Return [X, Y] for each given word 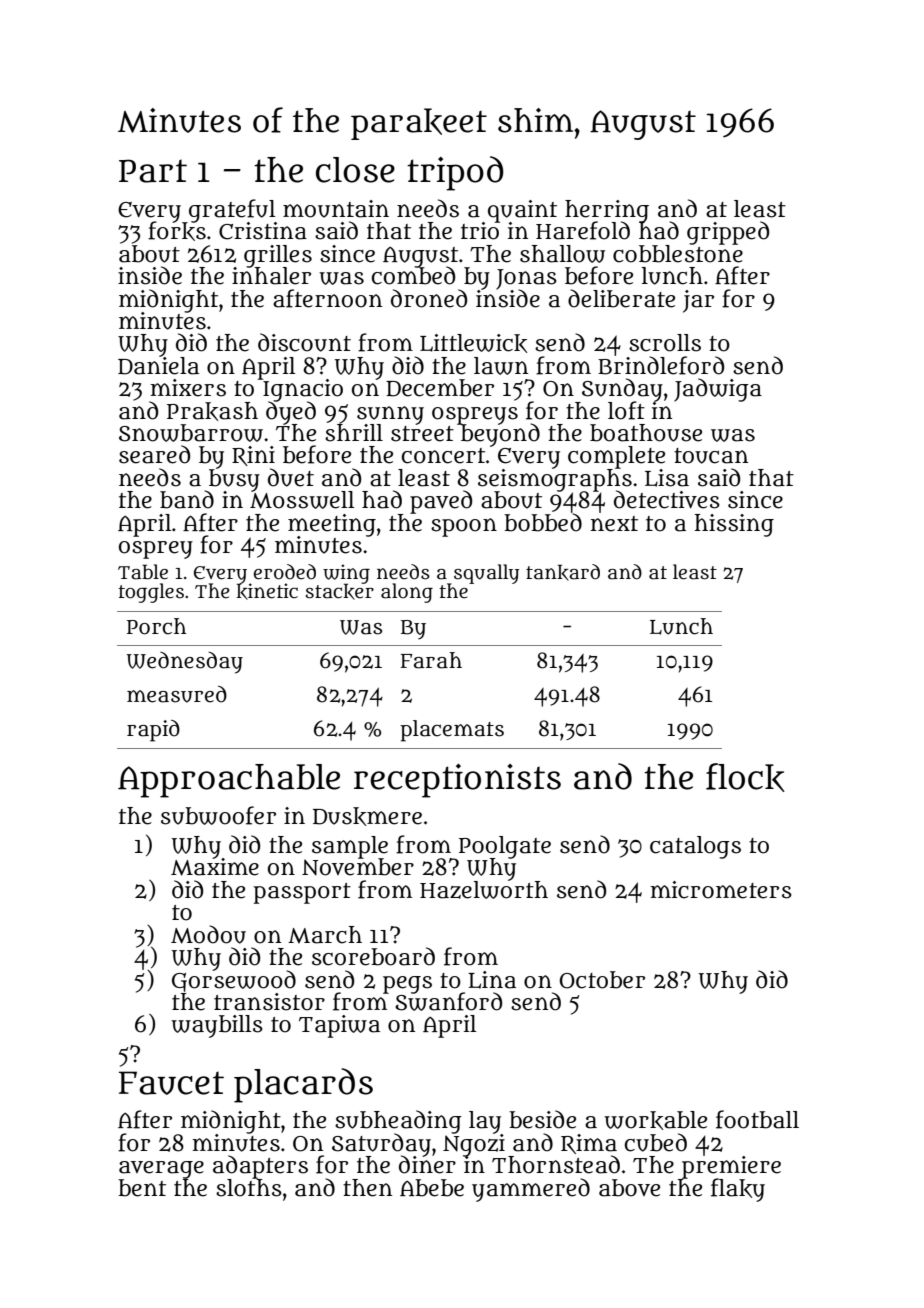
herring [607, 211]
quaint [522, 211]
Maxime [215, 867]
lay [485, 1122]
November [358, 867]
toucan [711, 456]
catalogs [695, 847]
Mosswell [302, 500]
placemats [452, 731]
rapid [153, 731]
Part [153, 171]
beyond [499, 435]
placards [303, 1085]
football [757, 1119]
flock [745, 777]
